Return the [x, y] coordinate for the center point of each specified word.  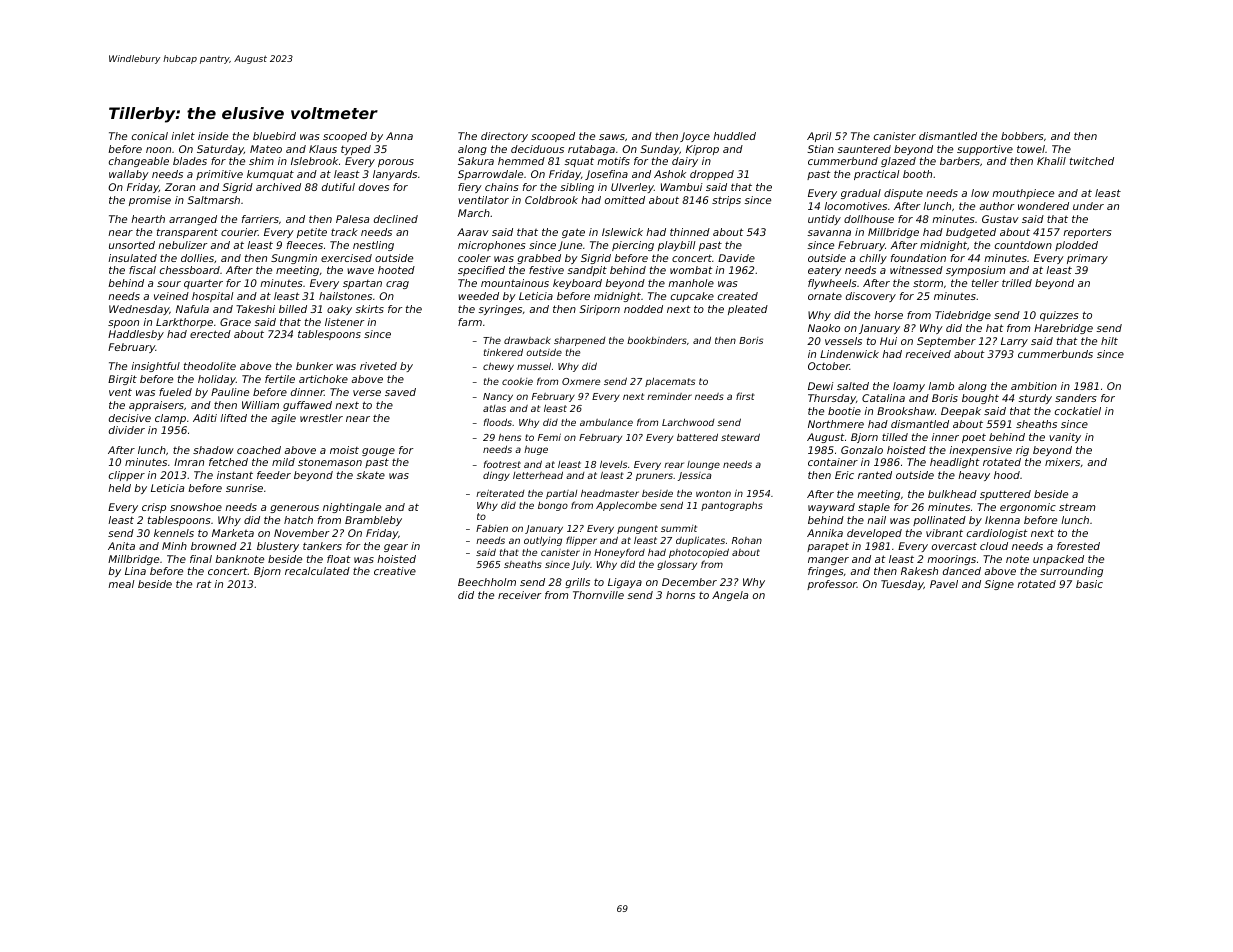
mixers [1062, 462]
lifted [233, 418]
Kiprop [702, 150]
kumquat [270, 175]
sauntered [864, 149]
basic [1089, 584]
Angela [730, 596]
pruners [654, 477]
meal [121, 584]
